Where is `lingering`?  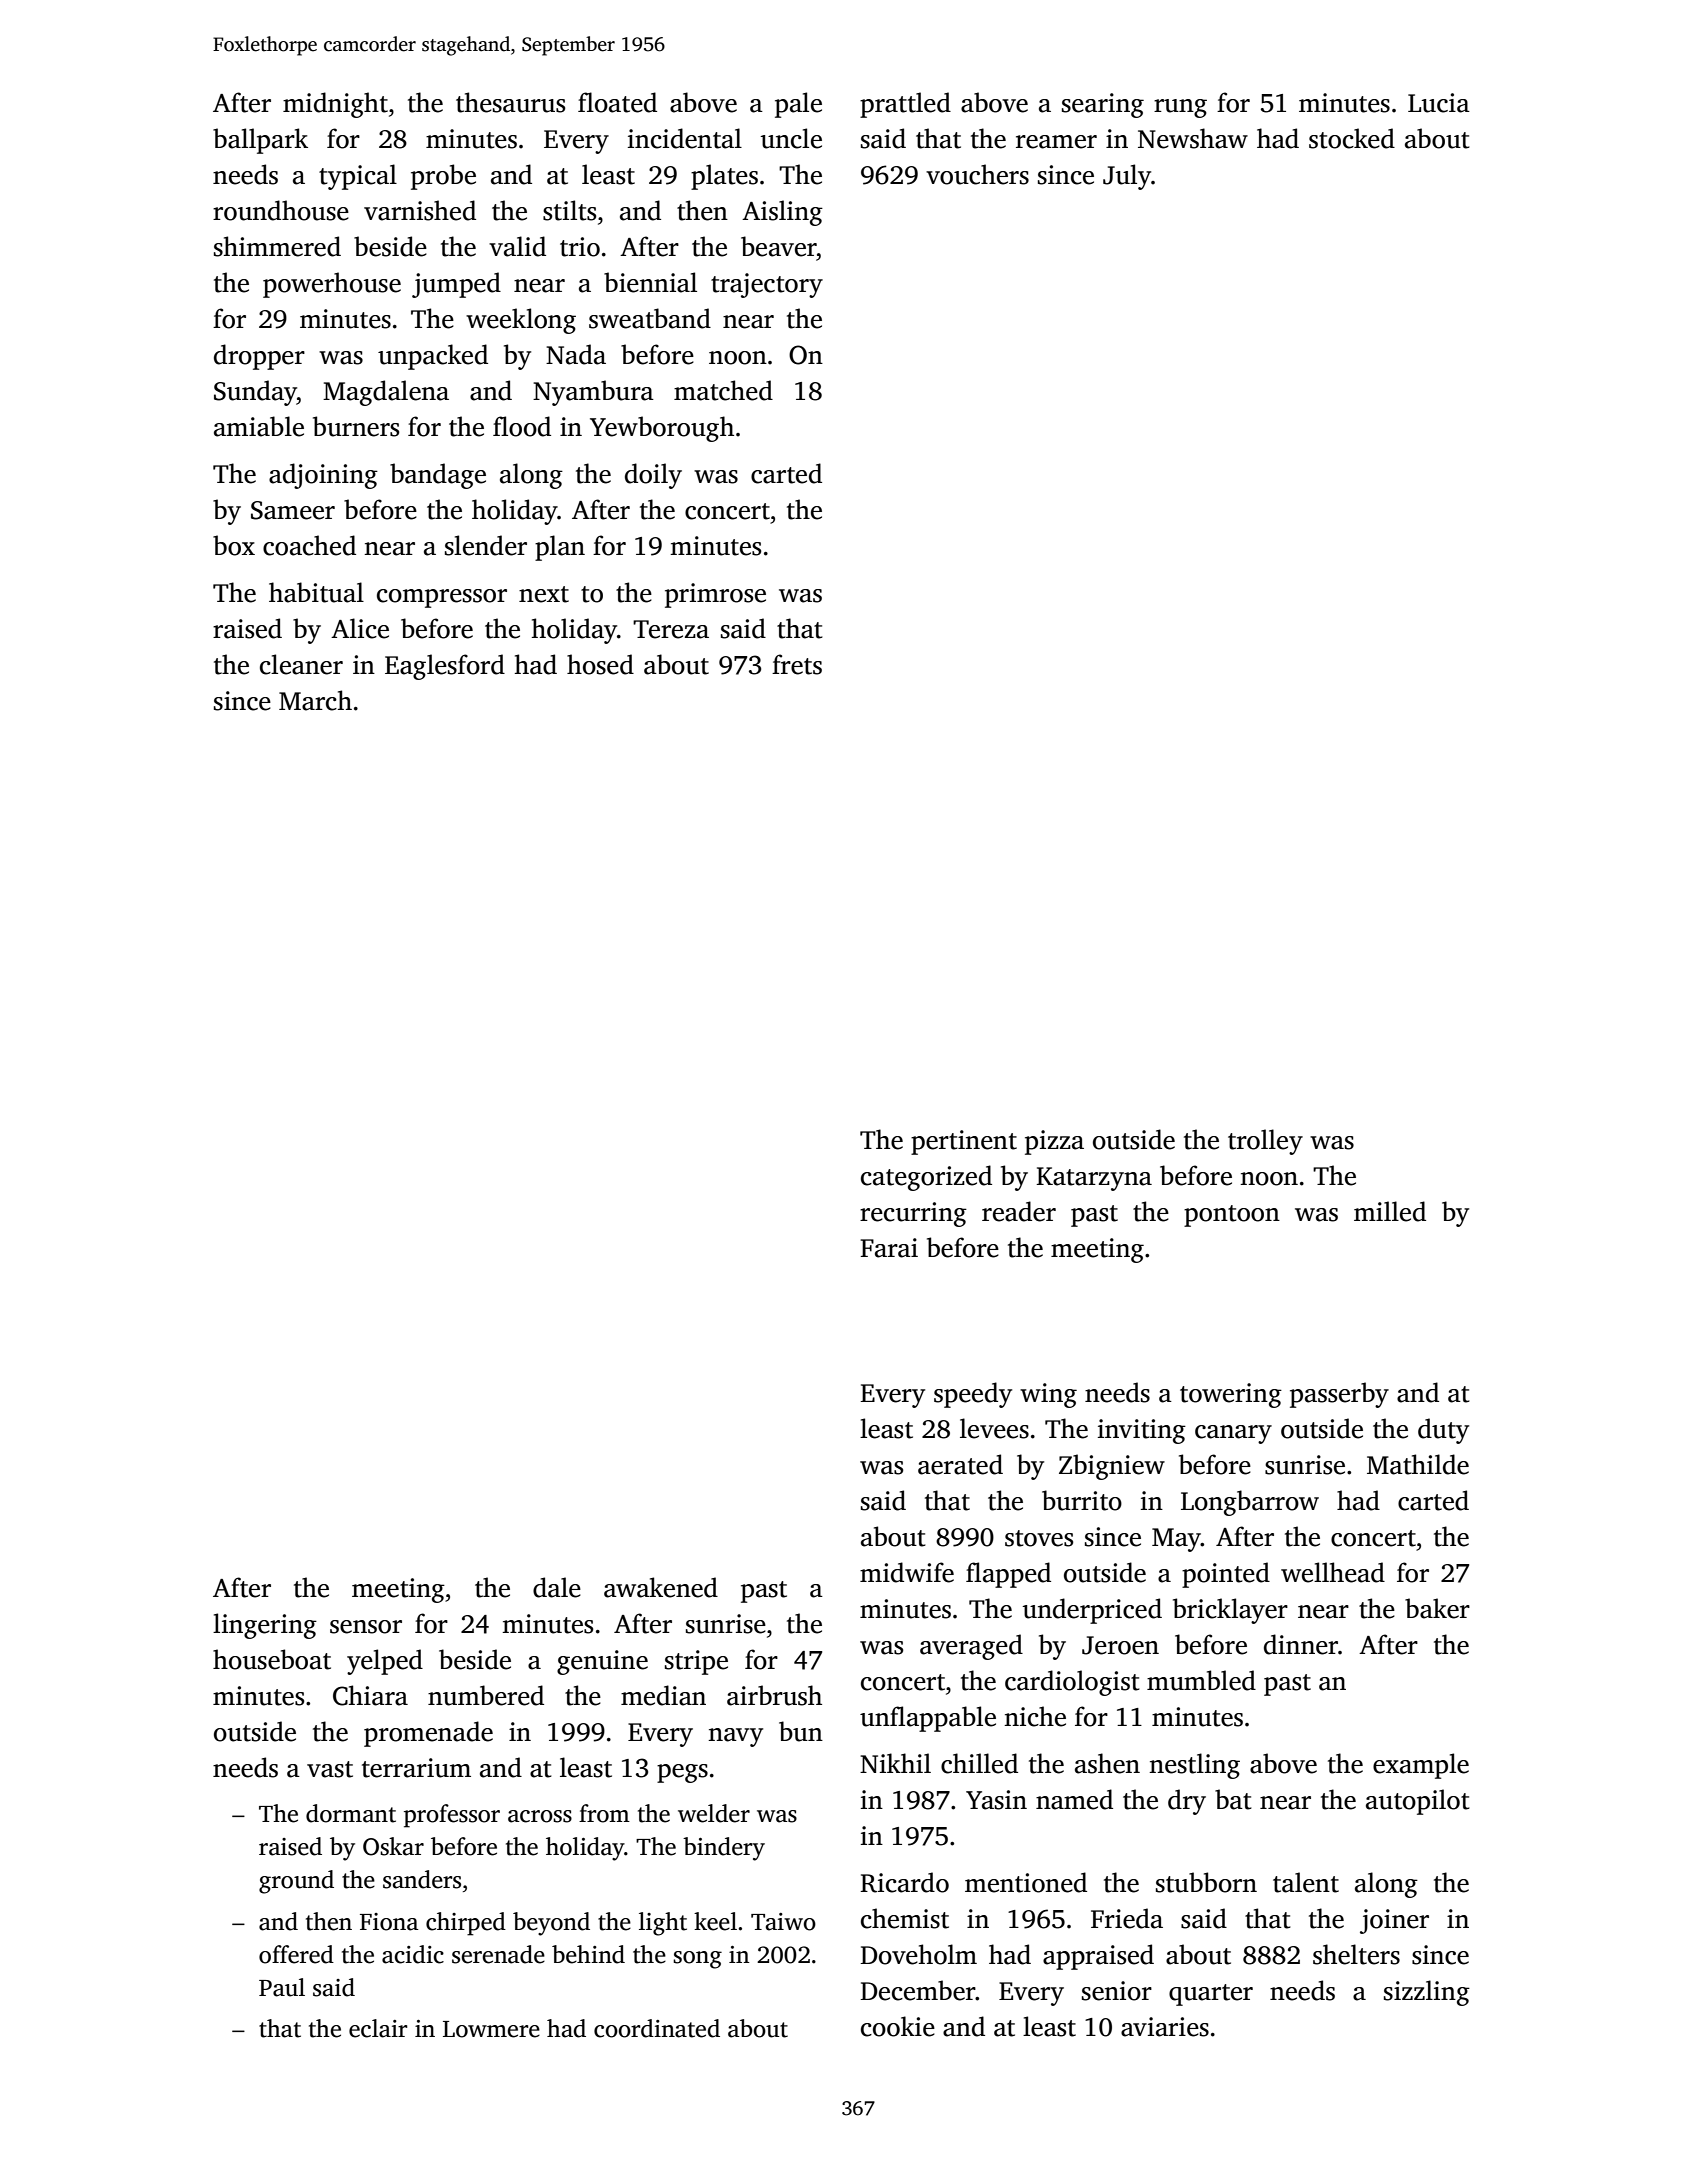
lingering is located at coordinates (265, 1626).
